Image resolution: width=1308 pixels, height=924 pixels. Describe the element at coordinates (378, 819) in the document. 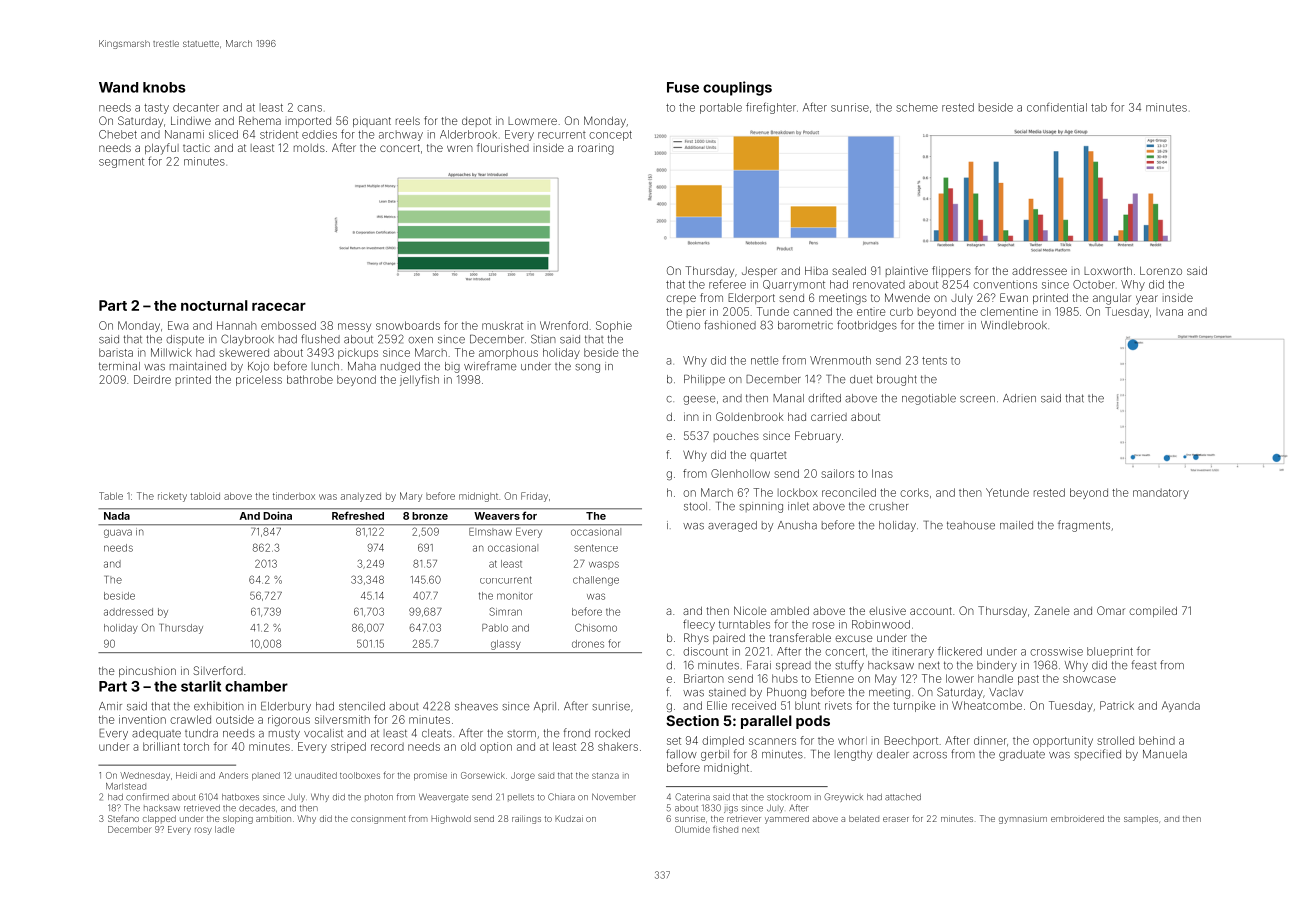

I see `consignment` at that location.
